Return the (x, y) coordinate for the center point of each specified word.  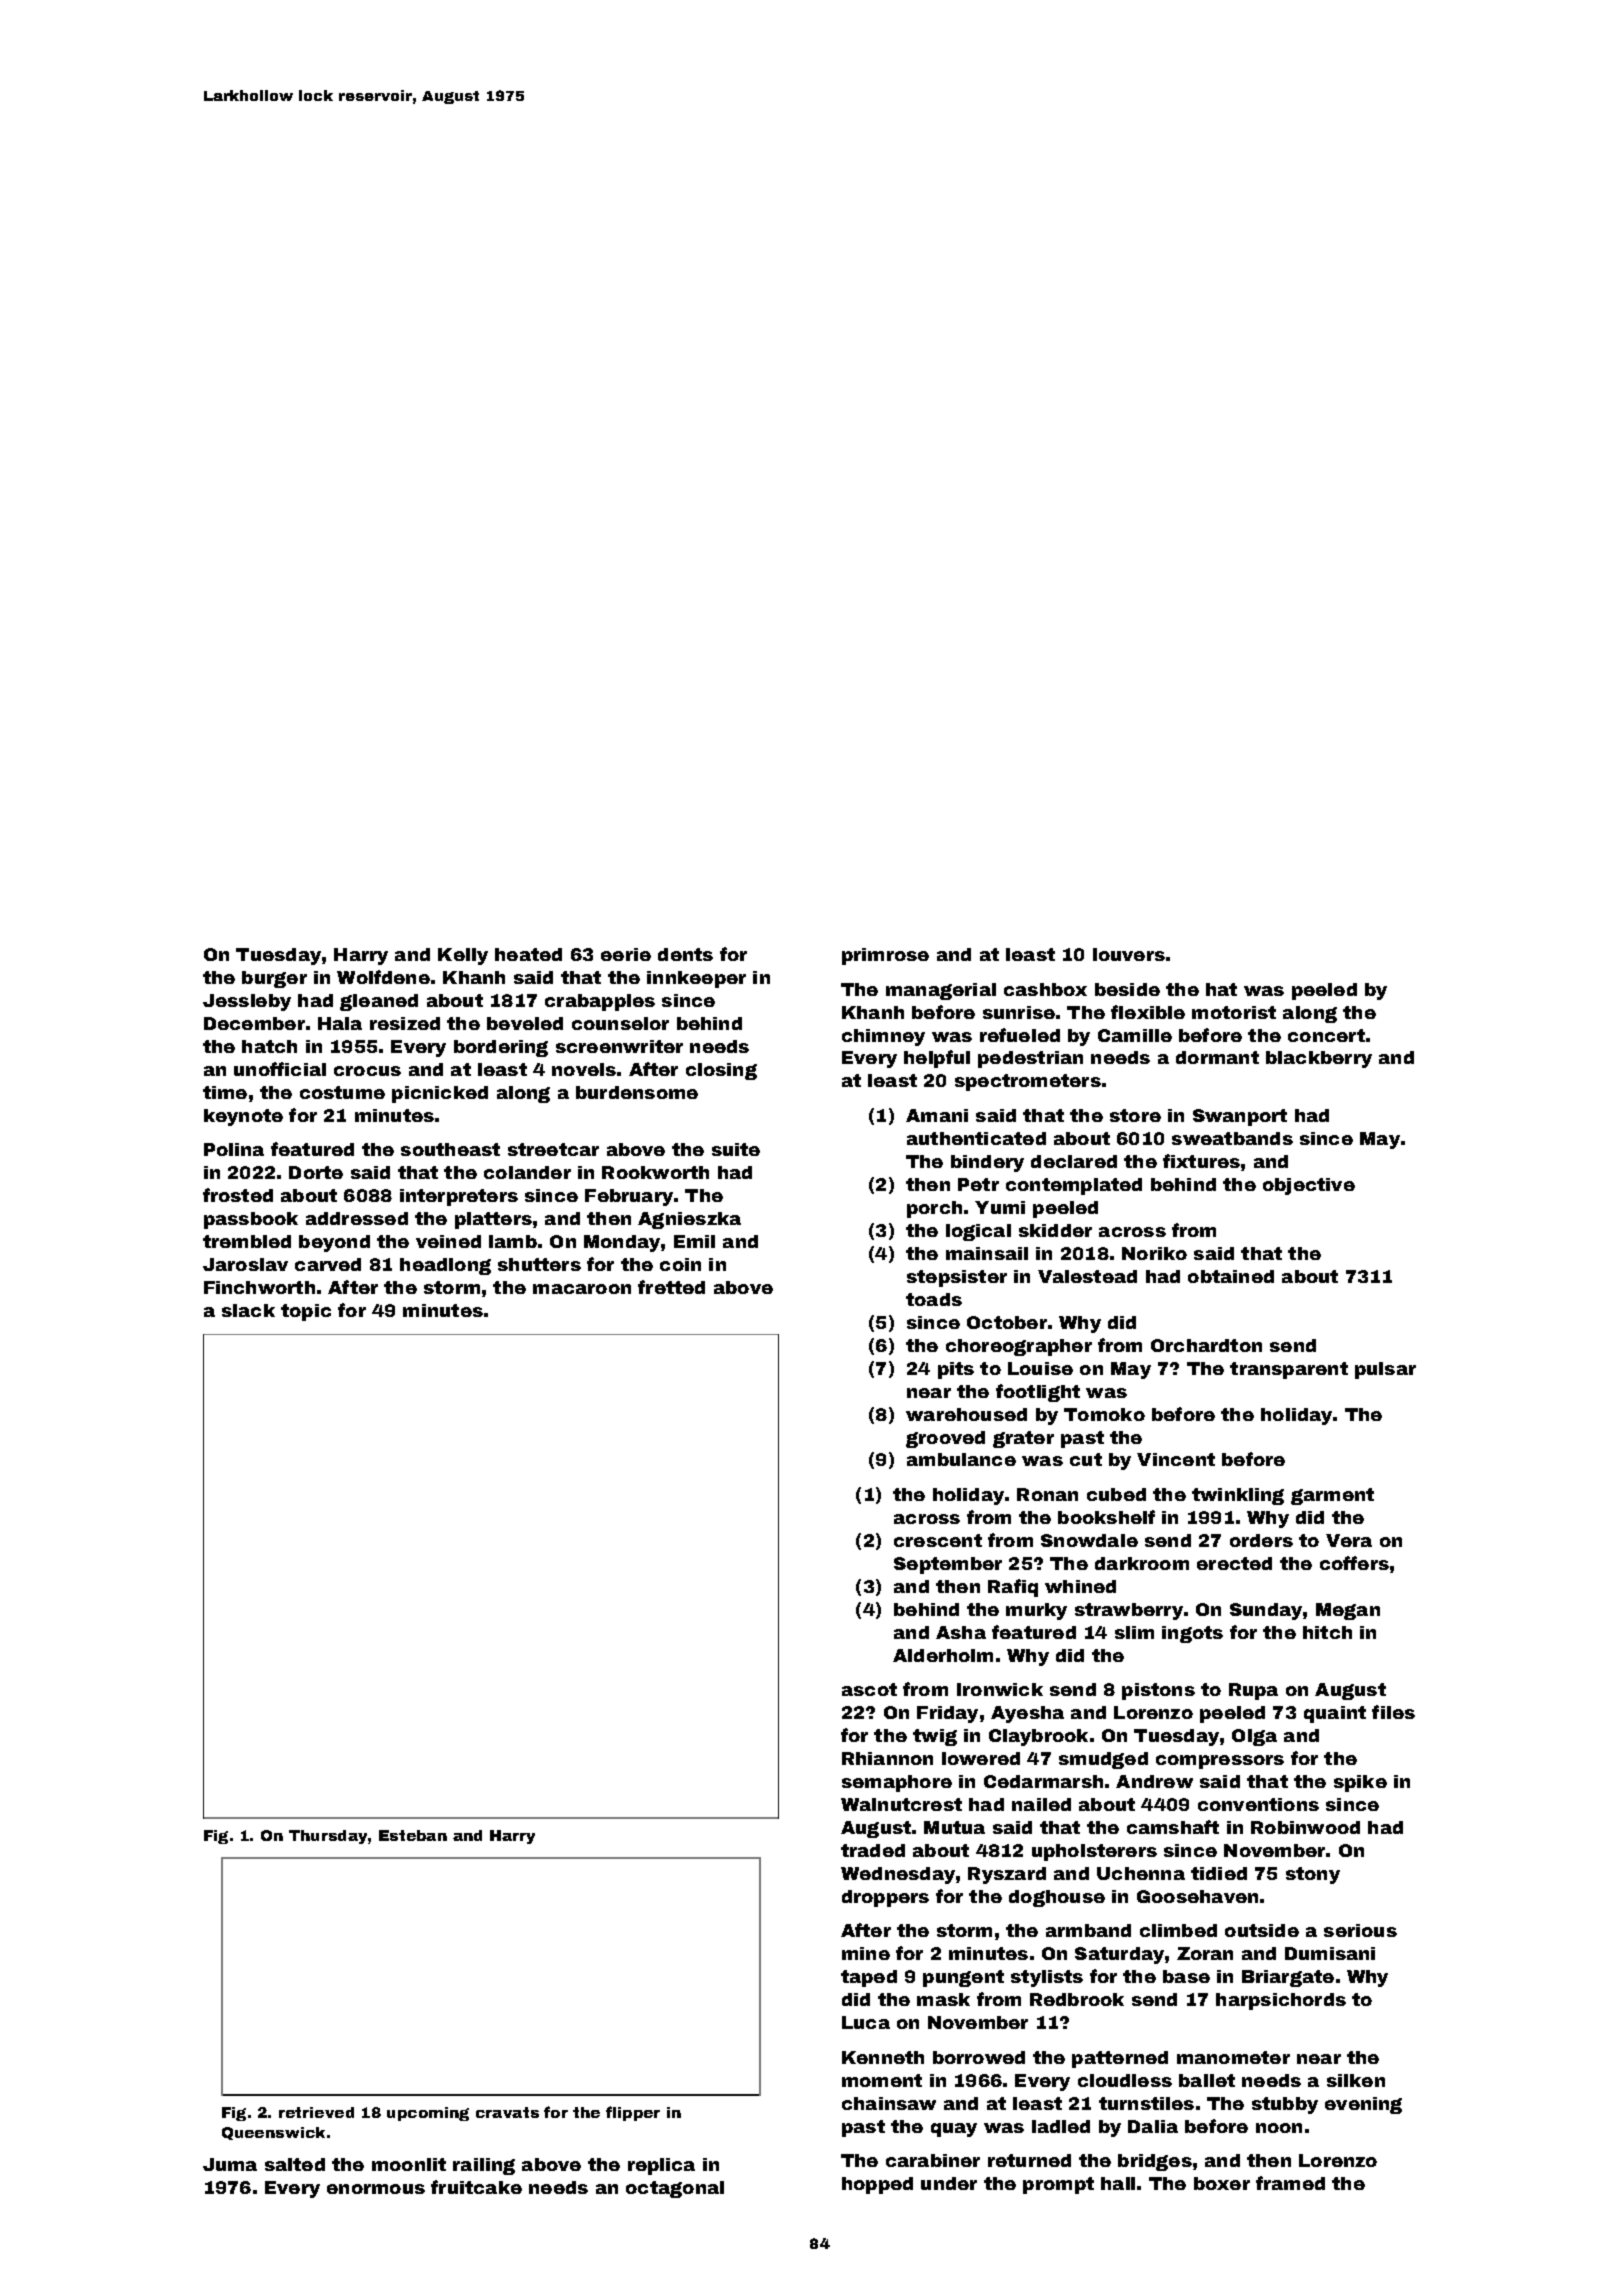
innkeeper (696, 979)
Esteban (413, 1835)
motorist (1234, 1012)
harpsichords (1281, 2001)
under (949, 2183)
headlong (445, 1266)
